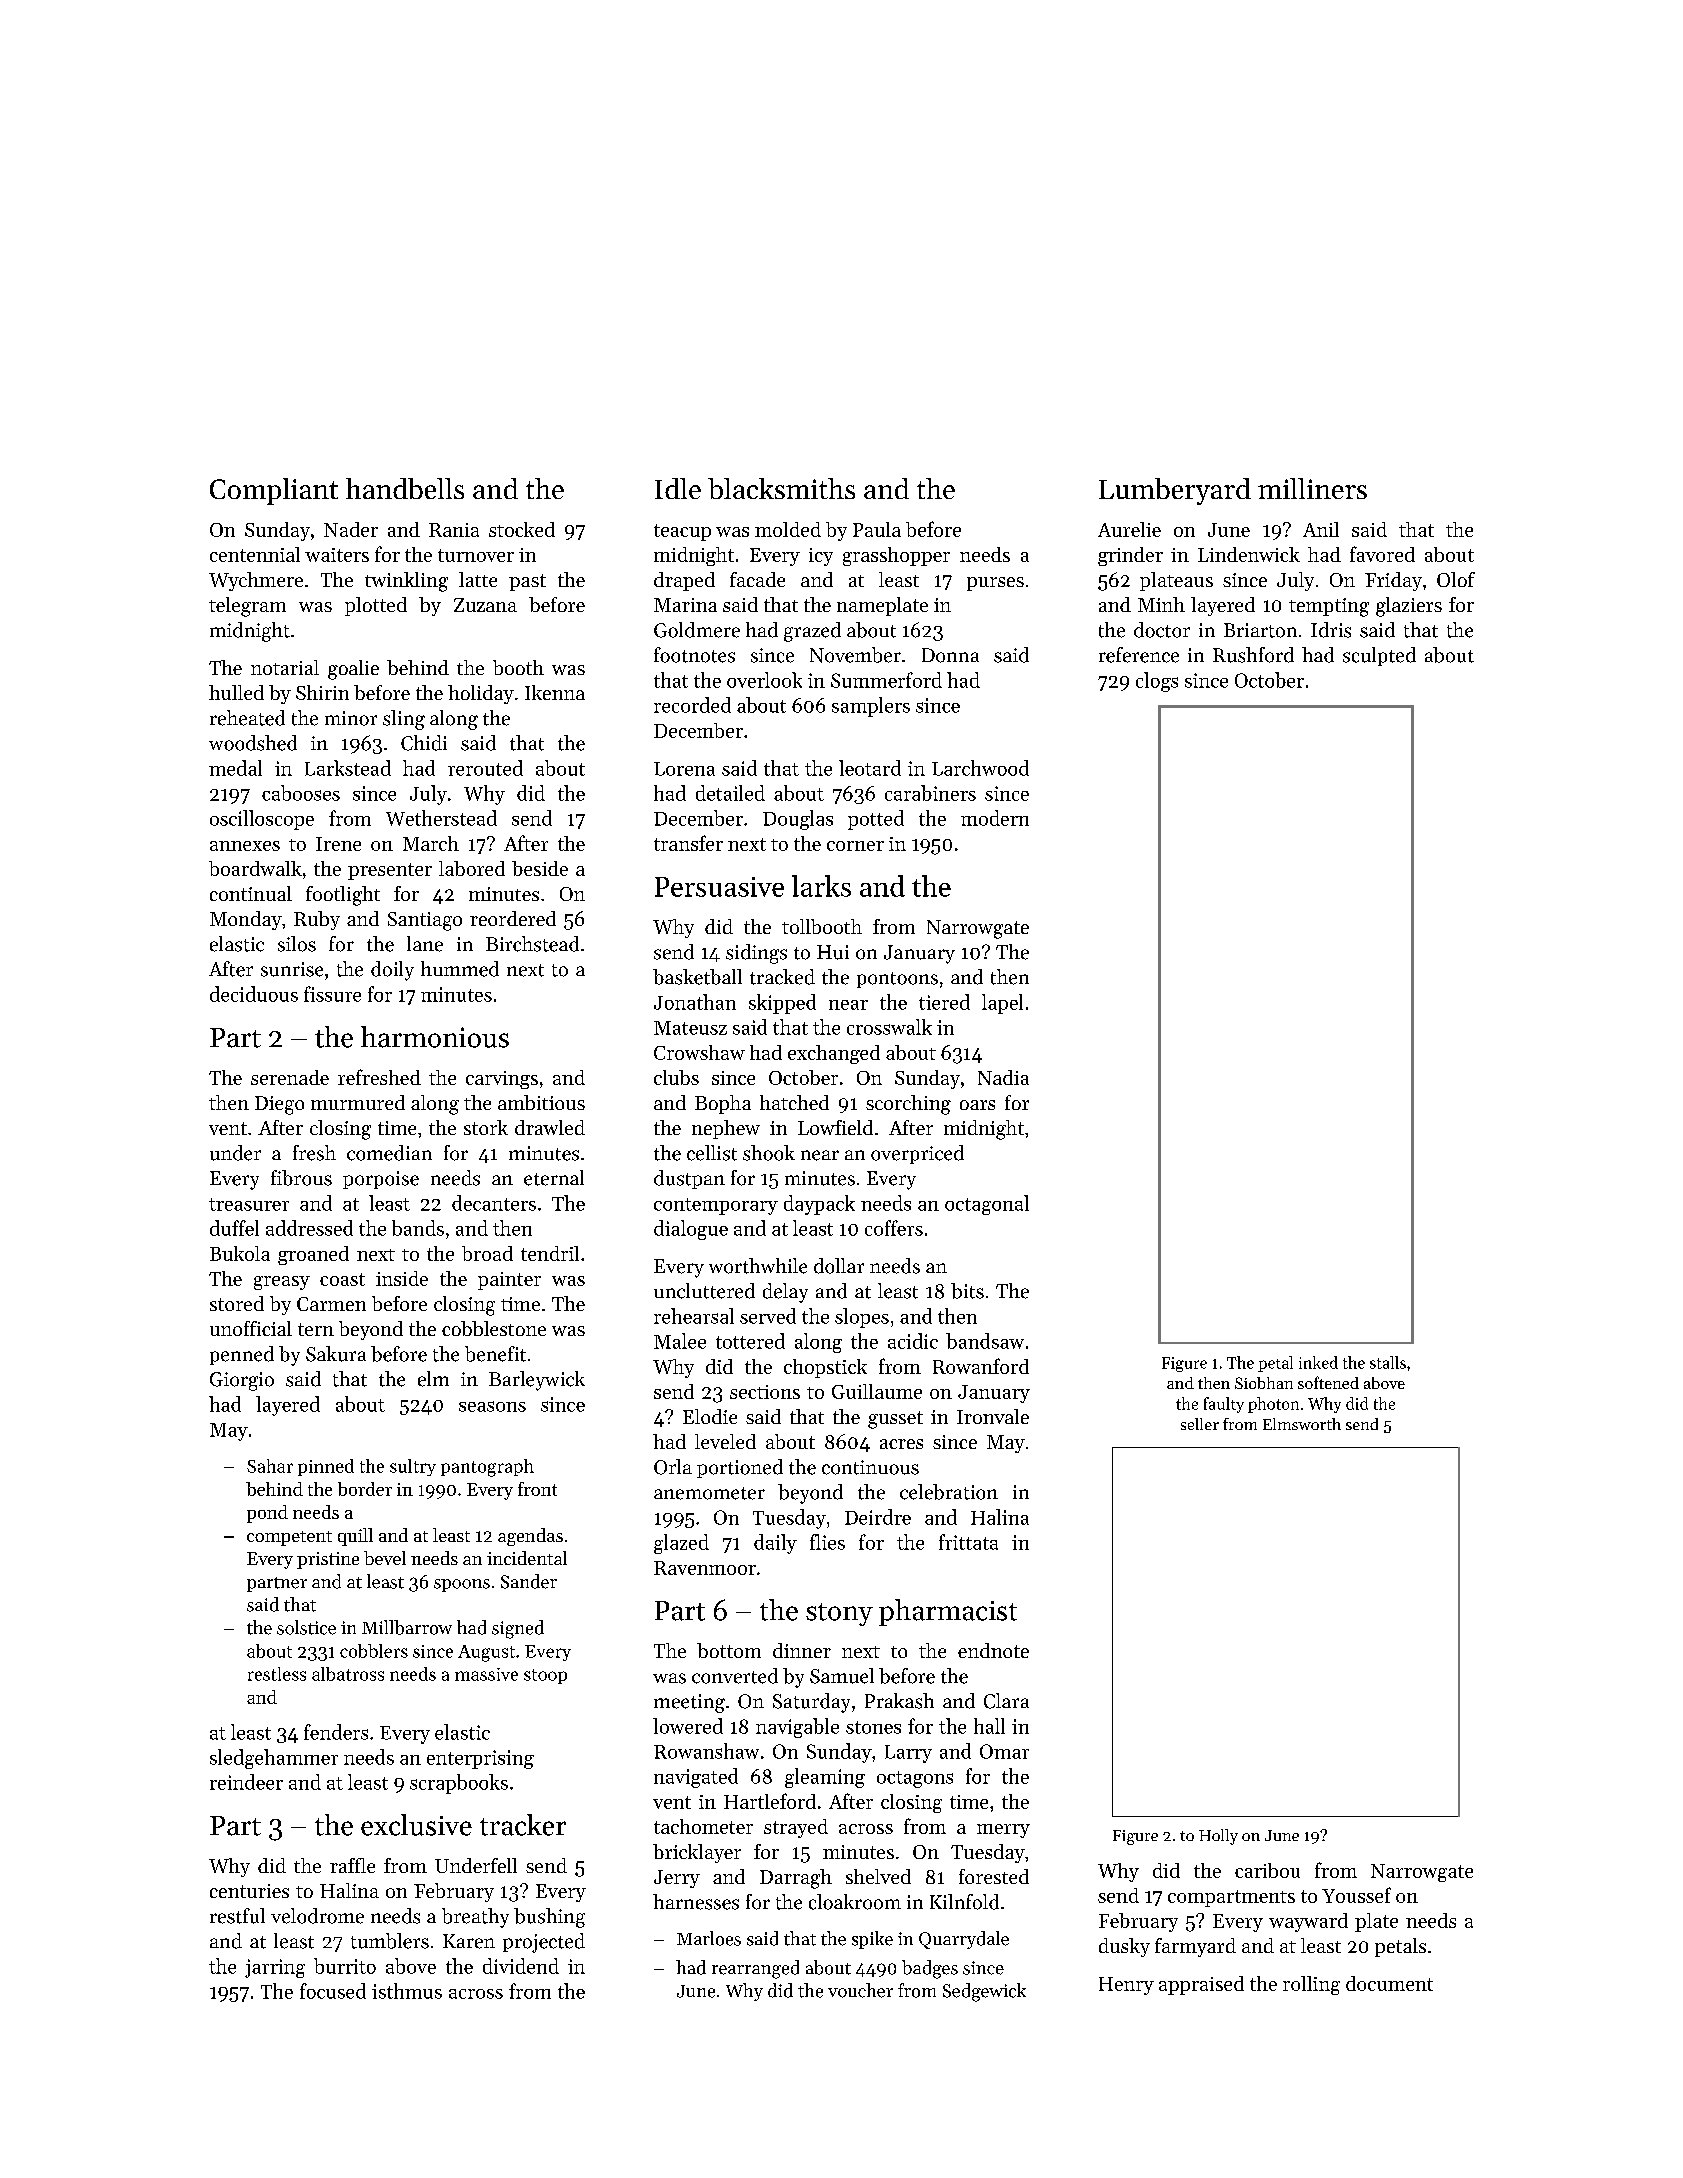  What do you see at coordinates (948, 1612) in the screenshot?
I see `pharmacist` at bounding box center [948, 1612].
